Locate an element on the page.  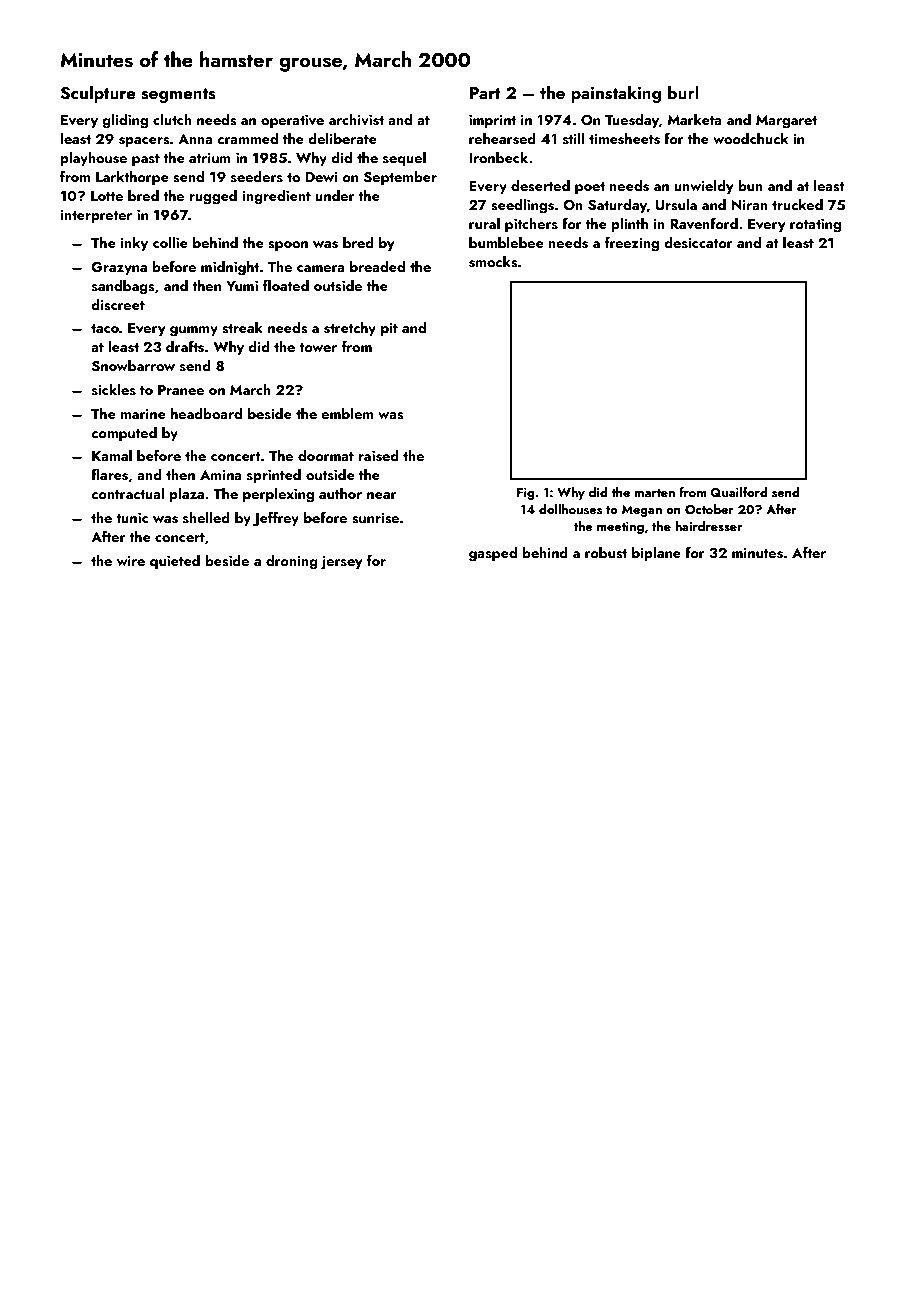
emblem is located at coordinates (347, 413).
